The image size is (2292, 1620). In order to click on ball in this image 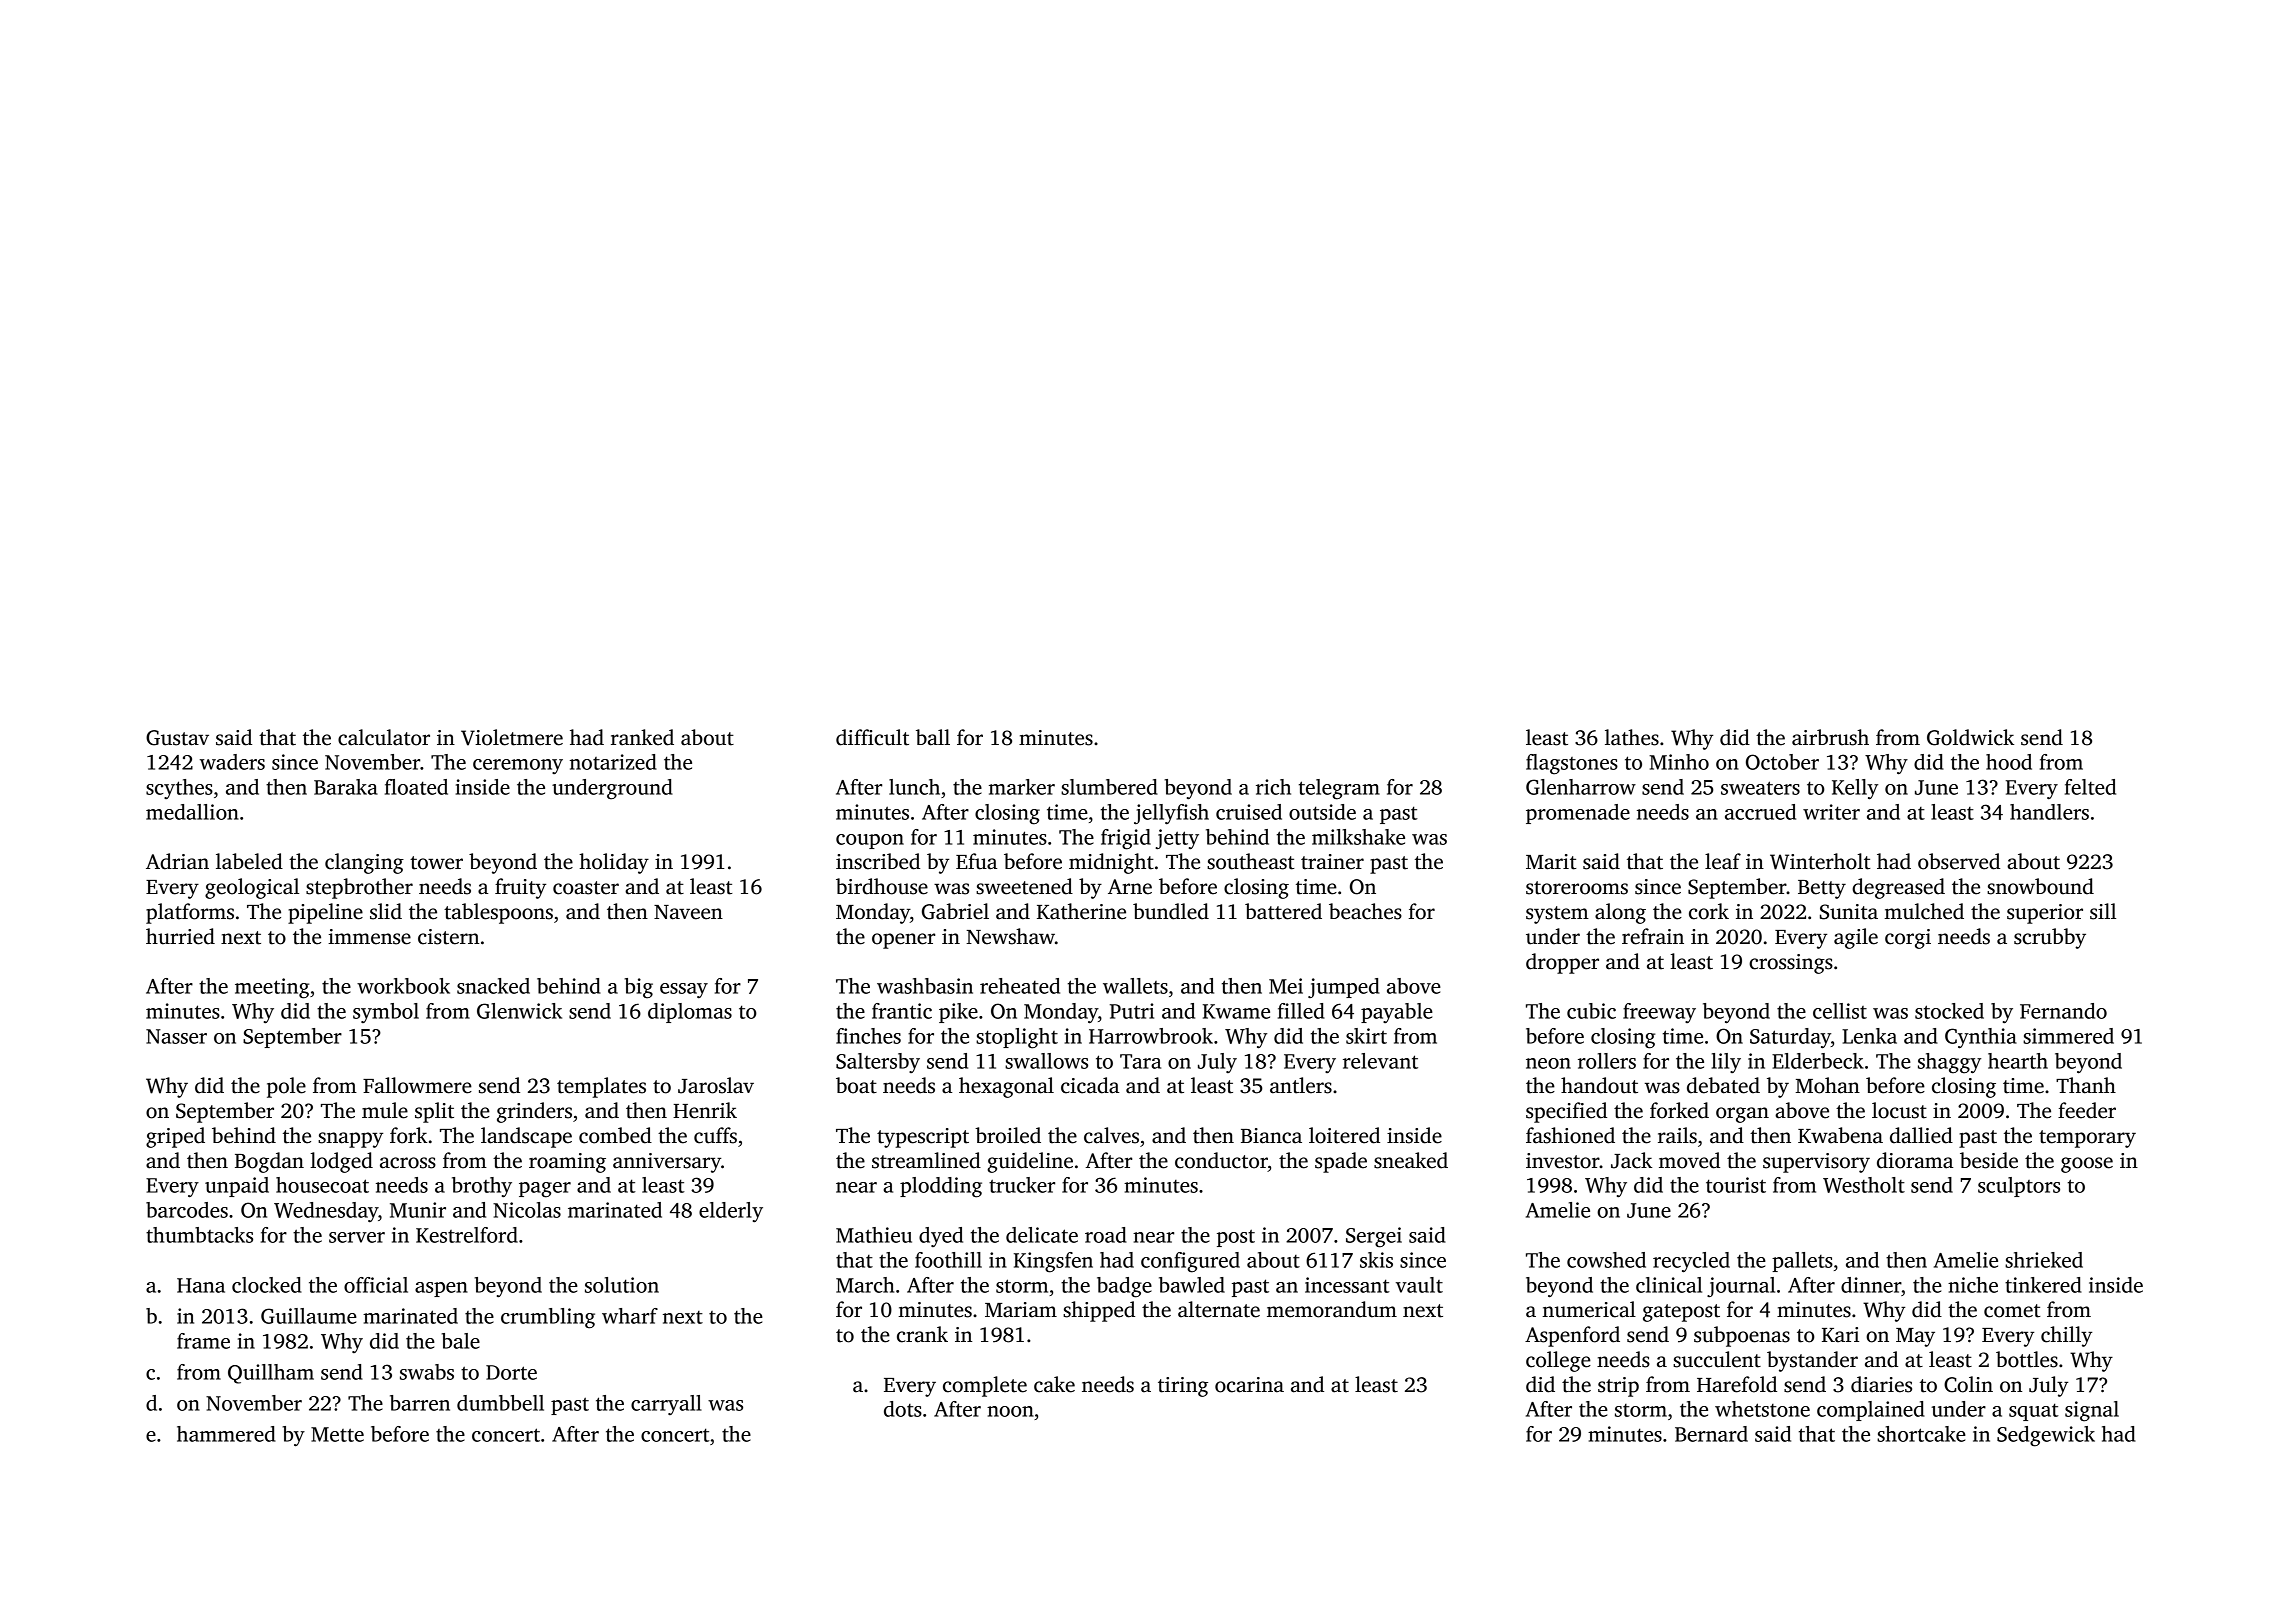, I will do `click(933, 737)`.
